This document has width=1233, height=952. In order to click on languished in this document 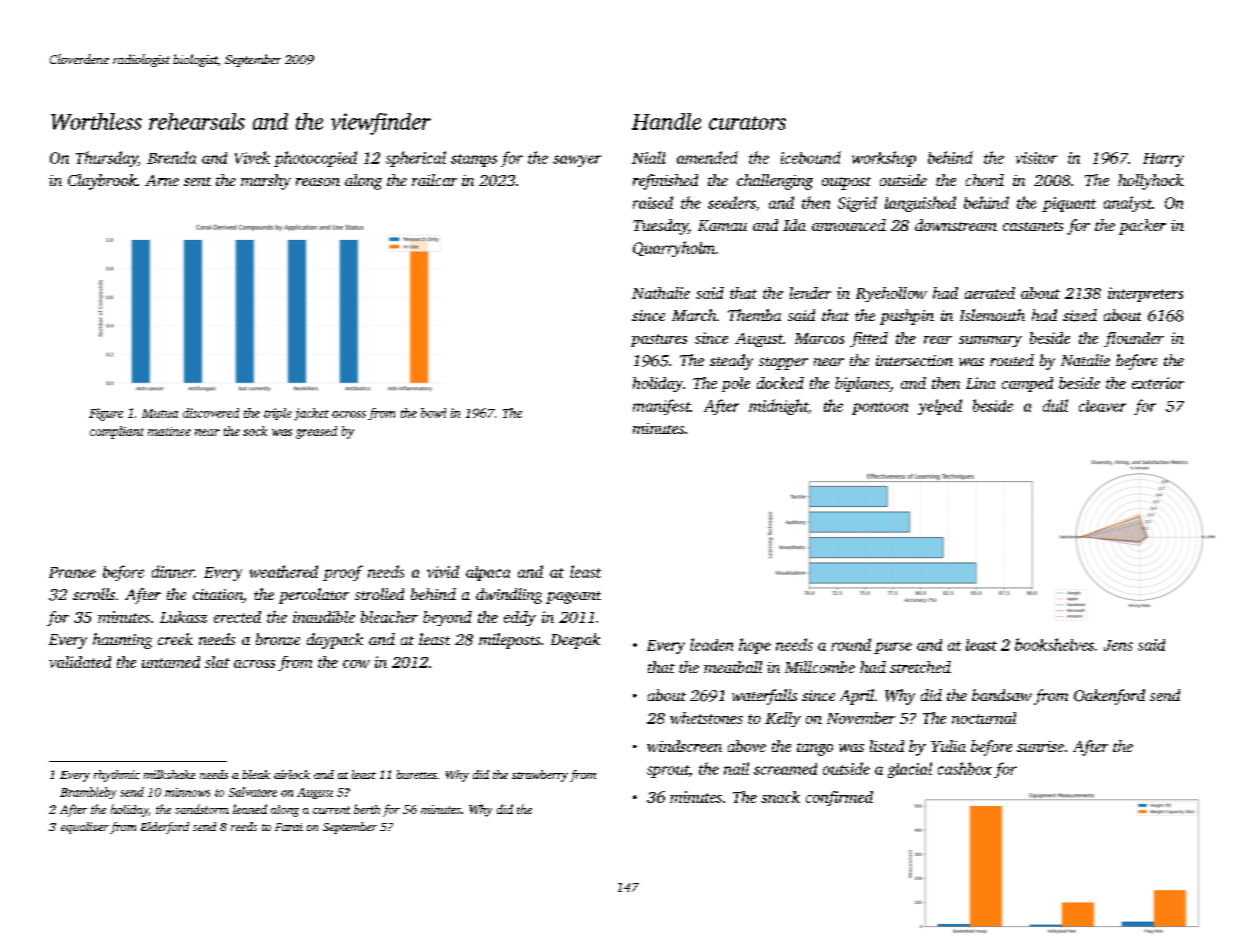, I will do `click(920, 204)`.
